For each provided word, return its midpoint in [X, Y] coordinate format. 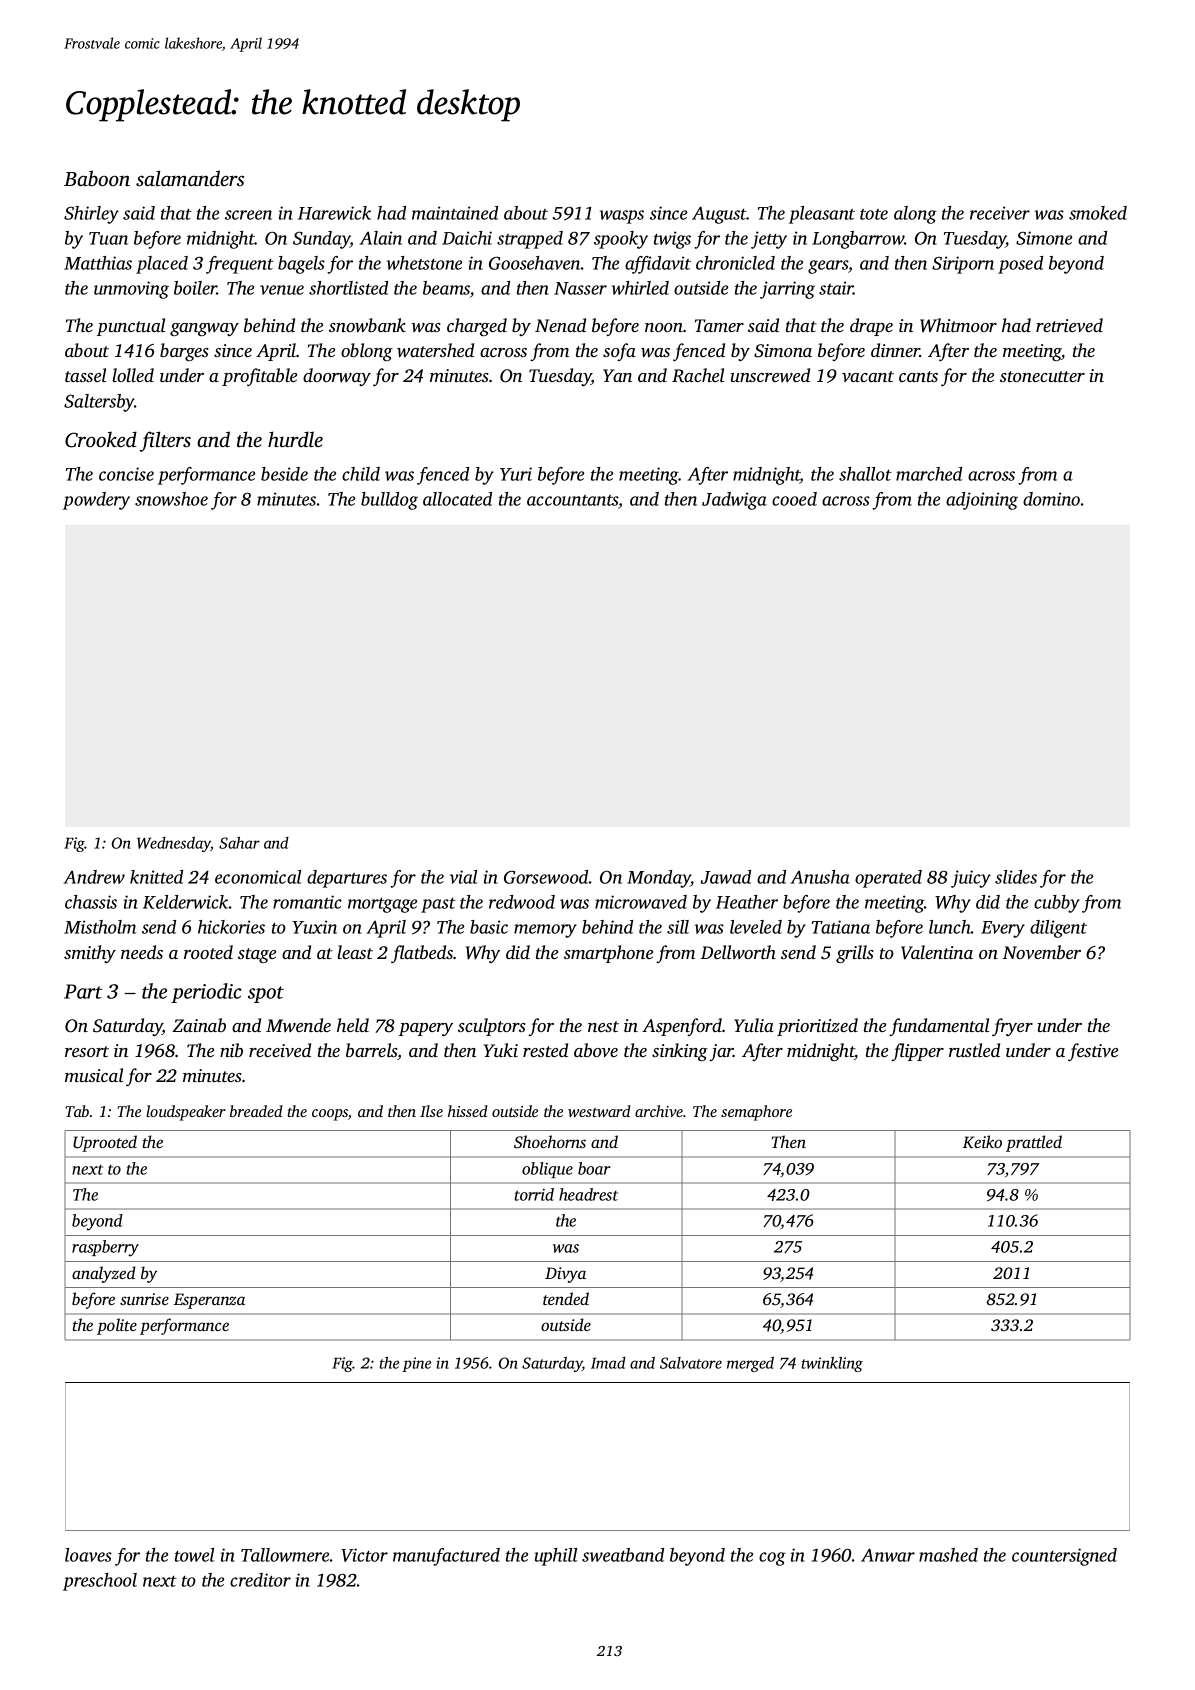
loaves [88, 1555]
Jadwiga [734, 501]
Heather [747, 902]
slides [1016, 877]
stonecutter [1042, 376]
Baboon [97, 178]
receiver [1000, 213]
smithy [90, 954]
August [719, 215]
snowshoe [171, 499]
